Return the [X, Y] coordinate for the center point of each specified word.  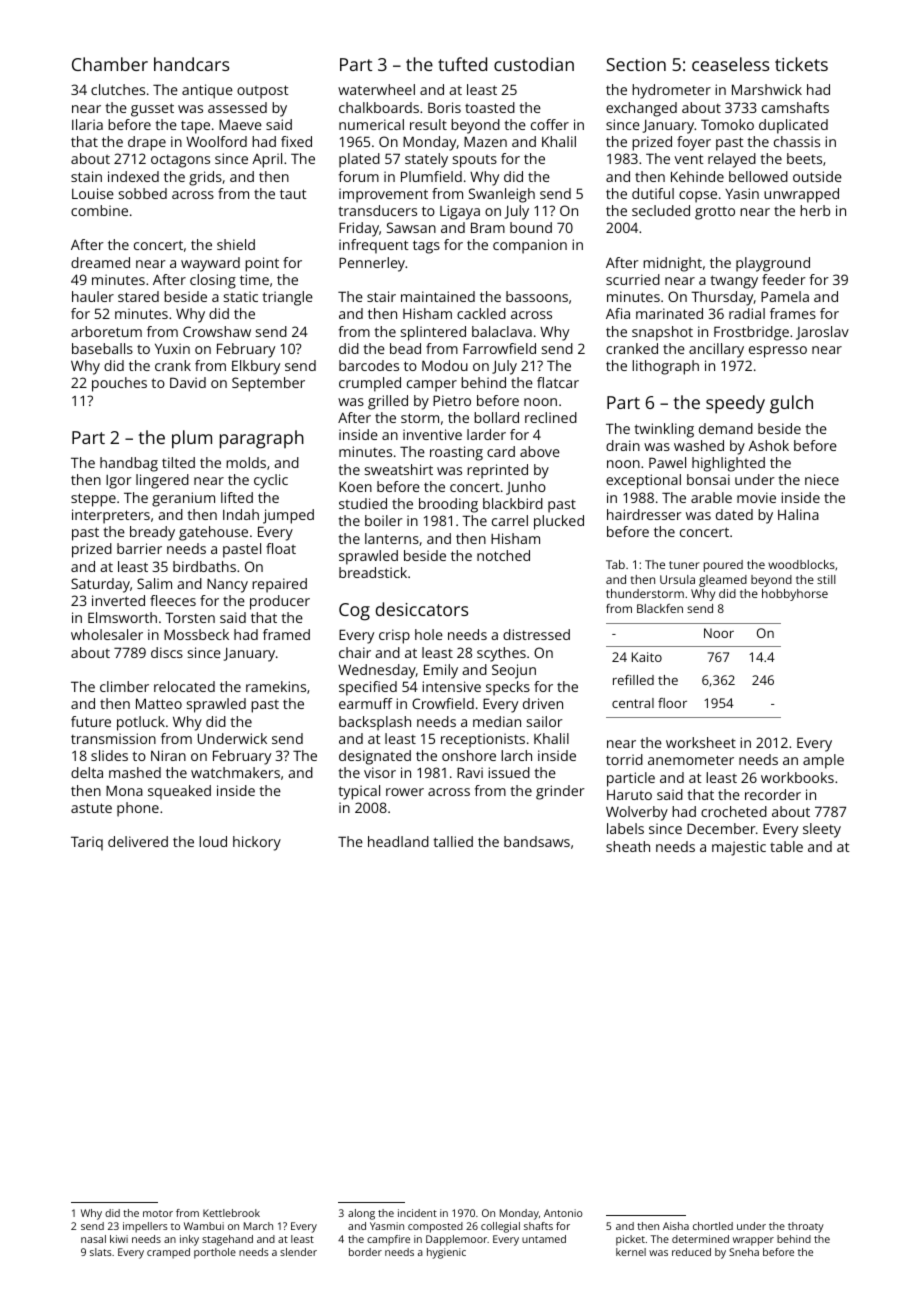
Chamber [110, 64]
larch [516, 755]
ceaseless [730, 64]
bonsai [708, 479]
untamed [544, 1239]
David [188, 382]
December [721, 828]
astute [91, 808]
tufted [462, 64]
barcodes [369, 365]
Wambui [204, 1226]
